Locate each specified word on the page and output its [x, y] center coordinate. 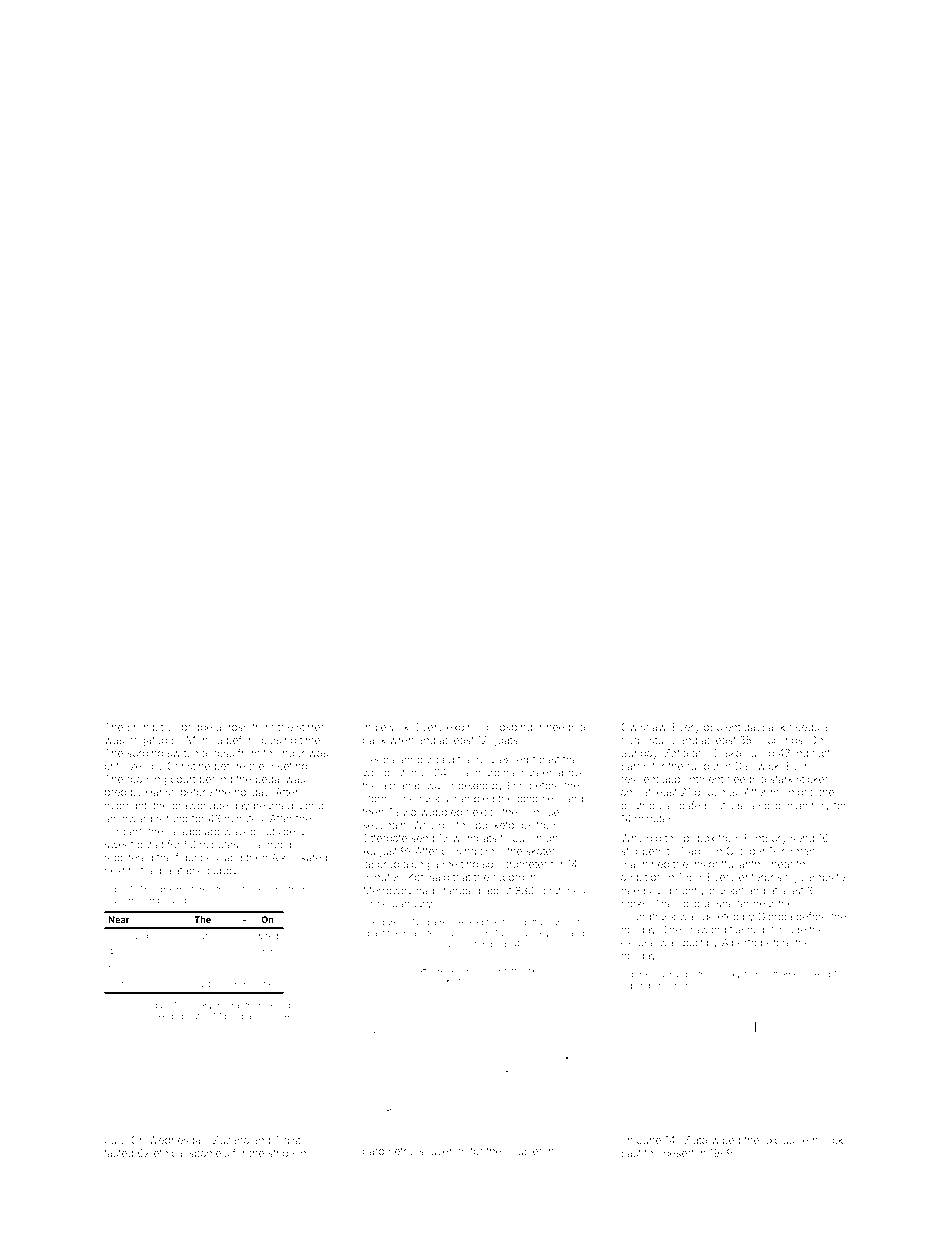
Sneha [682, 985]
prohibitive [152, 728]
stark [781, 779]
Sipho [120, 984]
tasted [118, 1153]
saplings [638, 987]
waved [240, 832]
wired [267, 936]
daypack [764, 728]
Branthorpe [249, 1005]
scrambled [469, 799]
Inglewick [386, 728]
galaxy [727, 975]
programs [244, 1018]
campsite [823, 878]
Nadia [424, 922]
